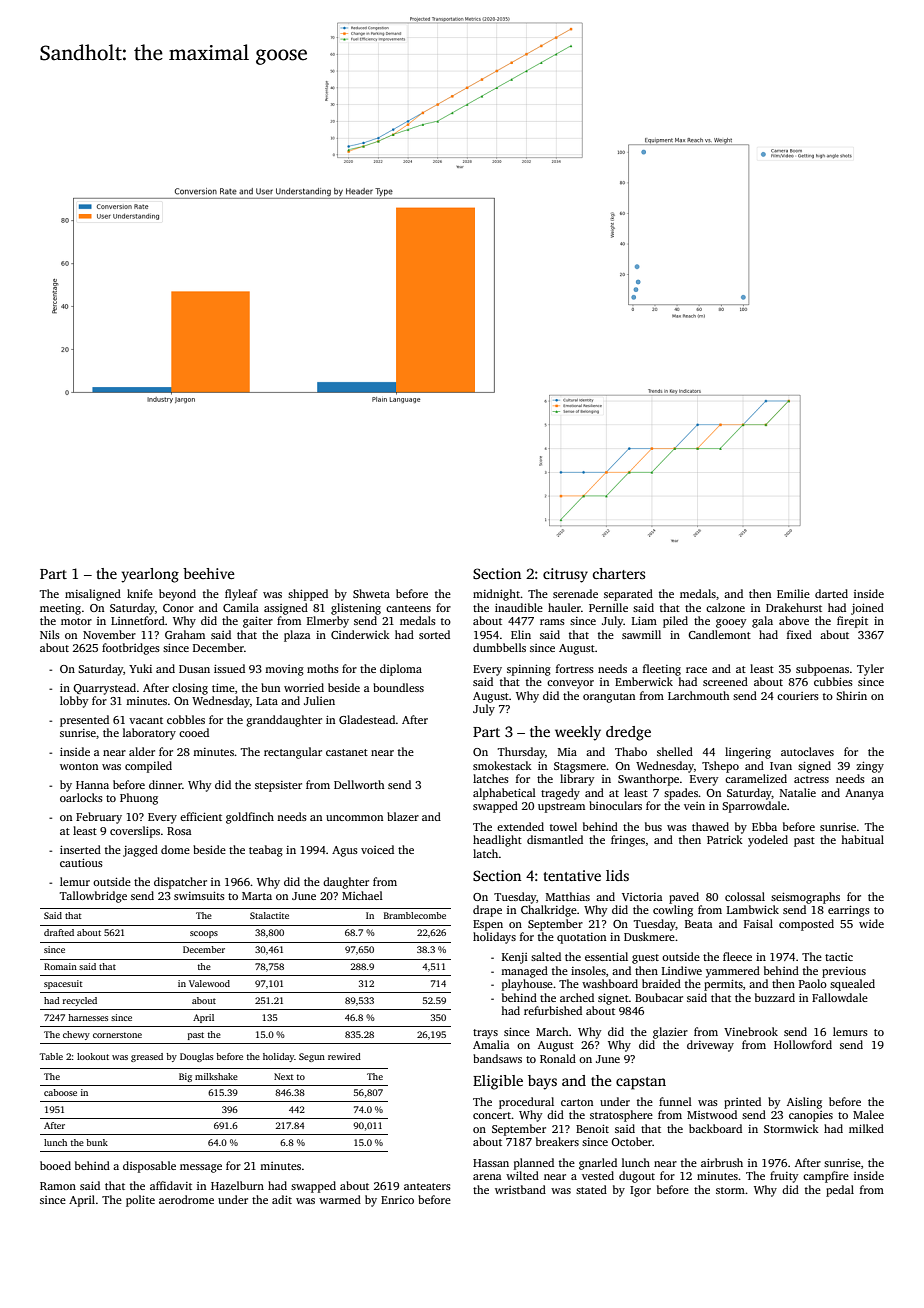  I want to click on Boubacar, so click(659, 997).
